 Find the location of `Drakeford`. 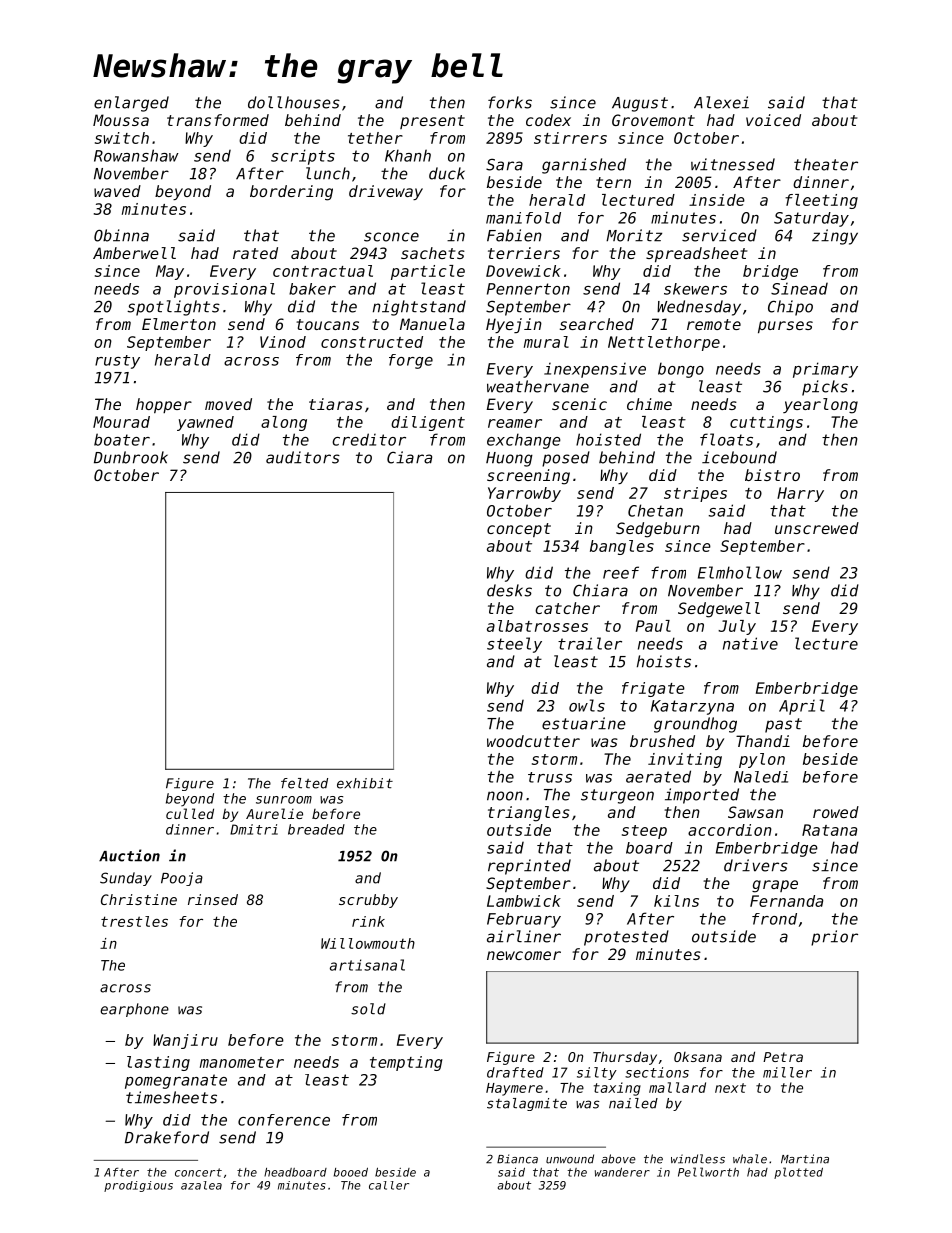

Drakeford is located at coordinates (167, 1137).
